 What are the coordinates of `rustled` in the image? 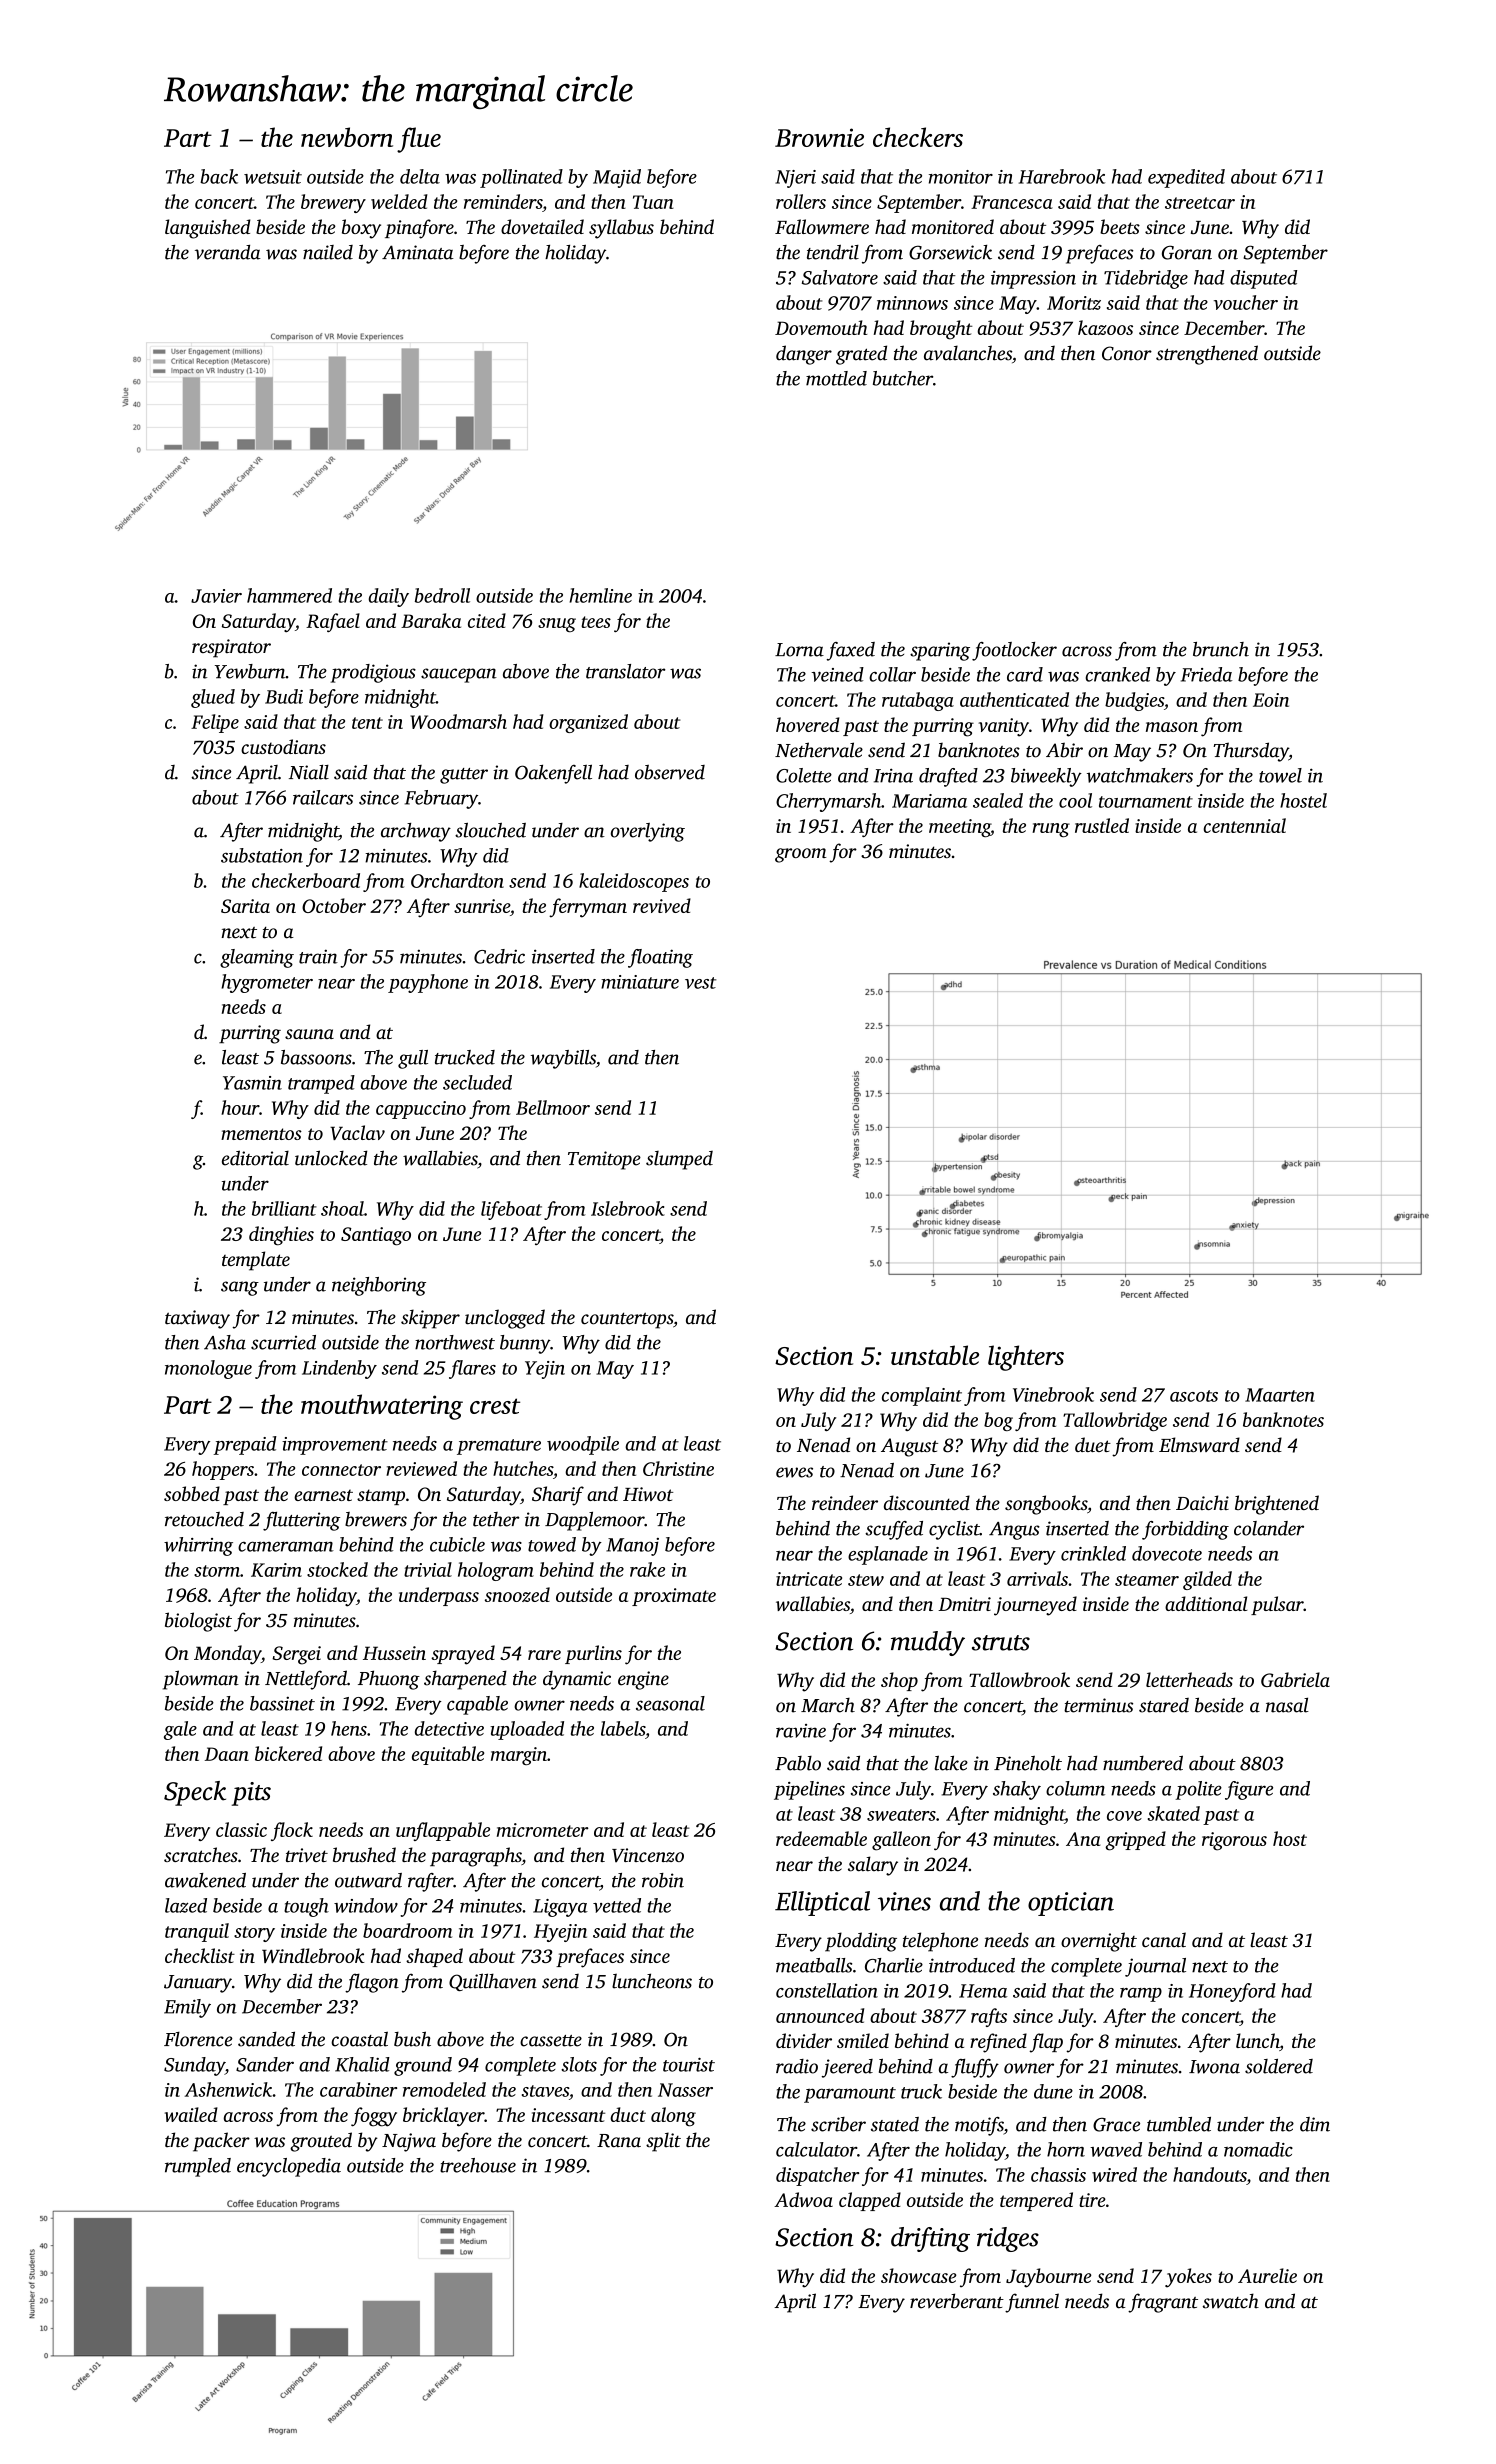 It's located at (1102, 825).
